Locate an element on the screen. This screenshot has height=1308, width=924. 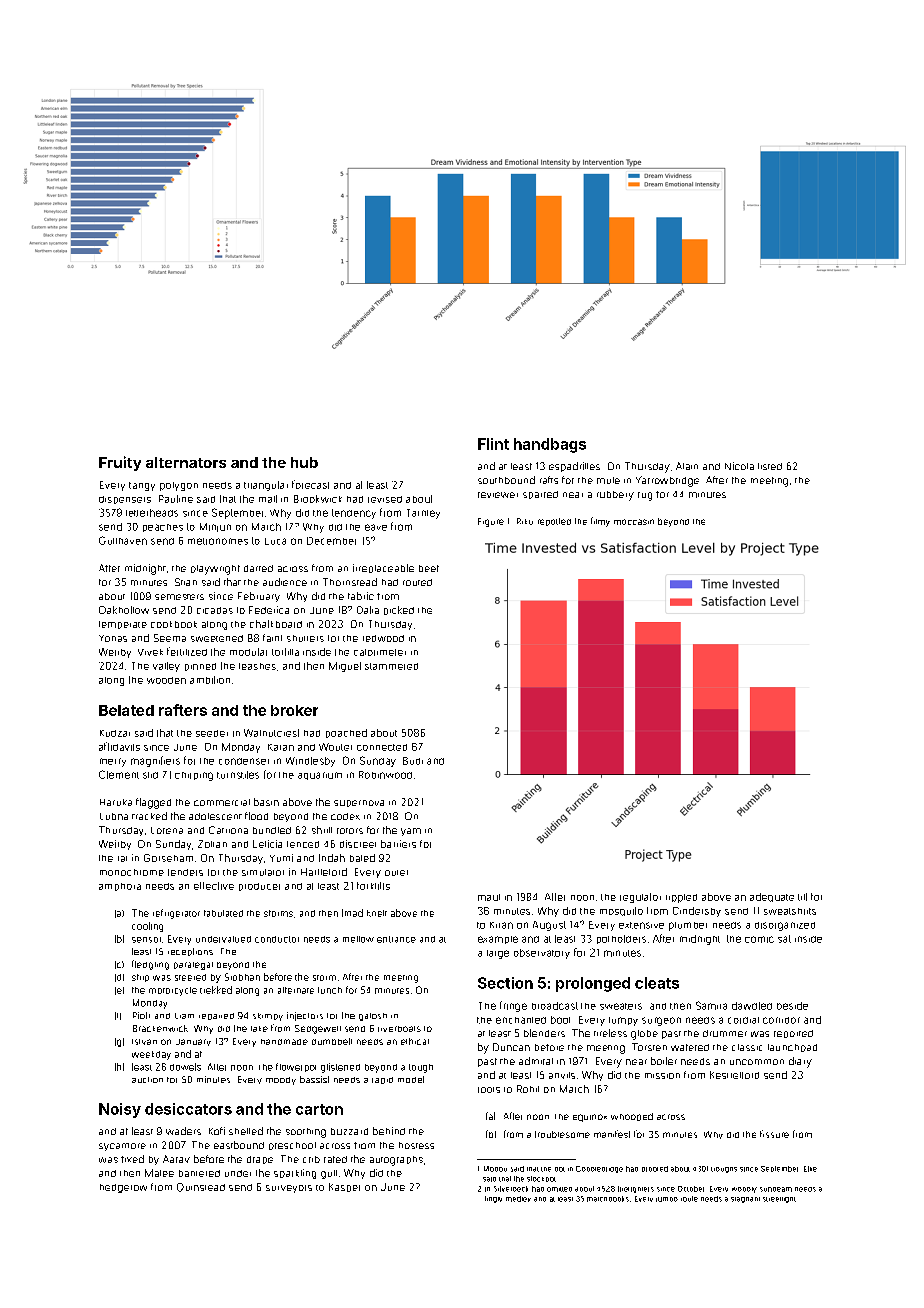
surveyors is located at coordinates (289, 1189).
